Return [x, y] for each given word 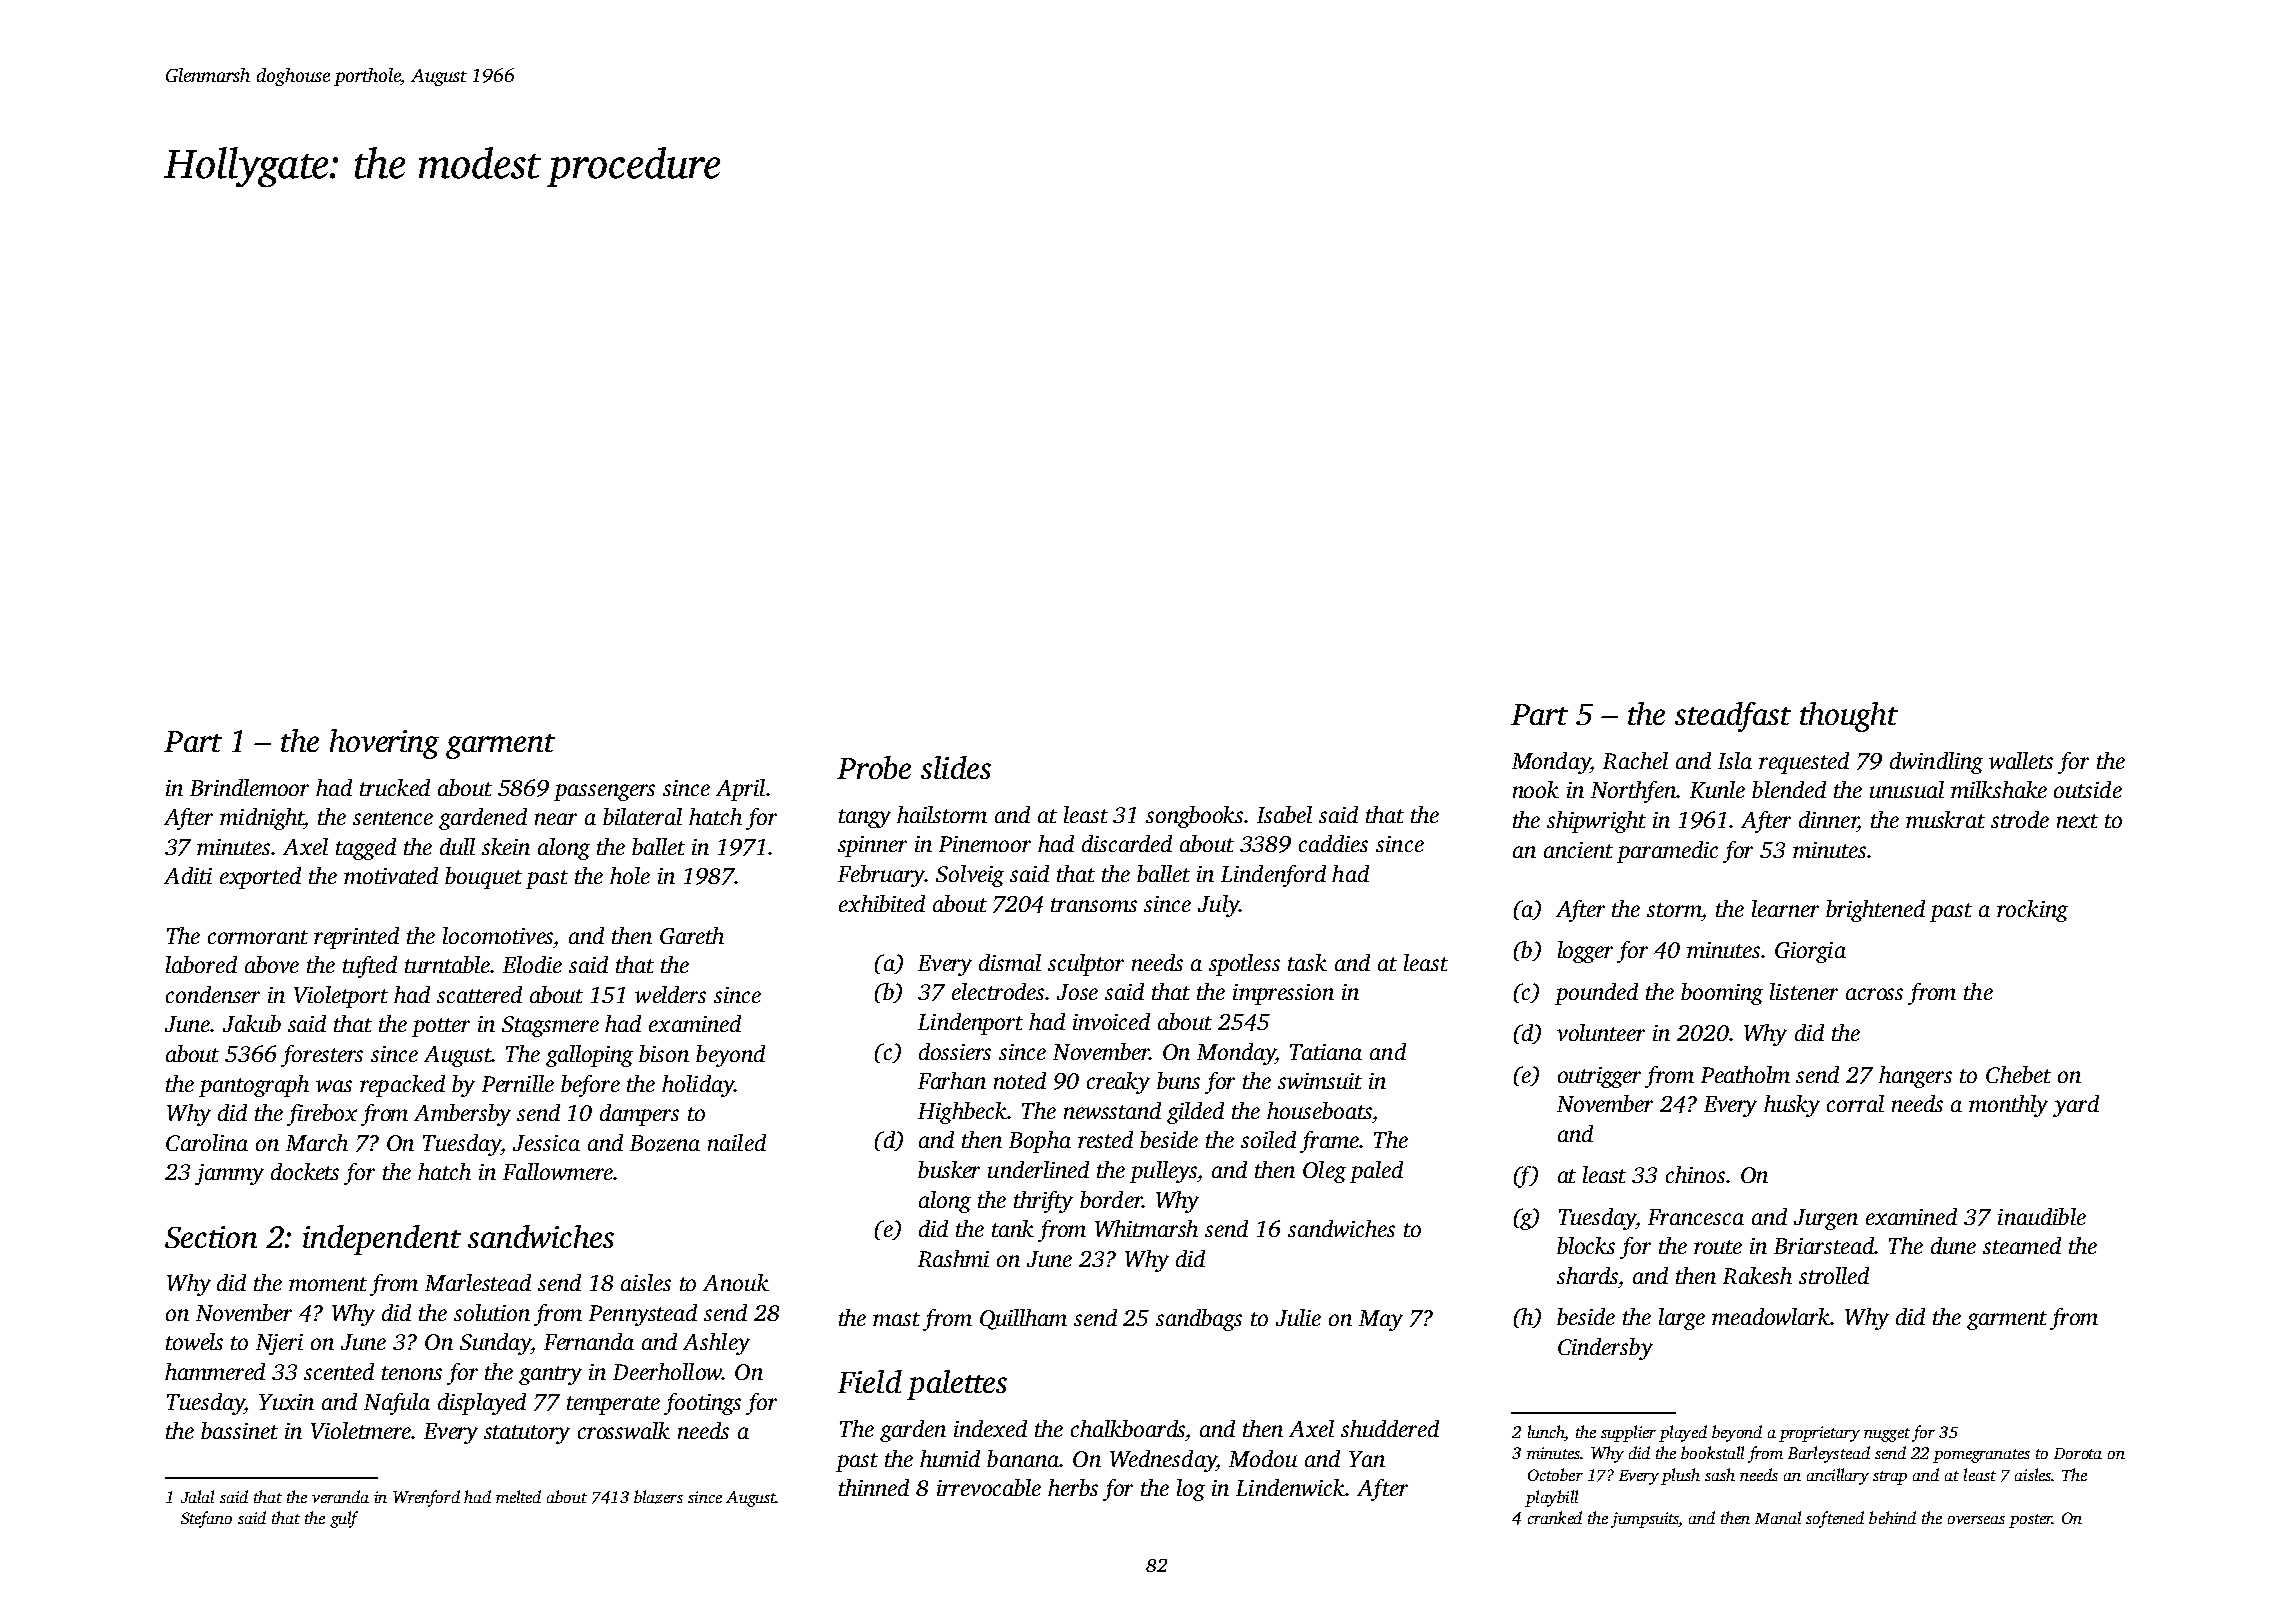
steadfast [1733, 717]
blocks [1586, 1245]
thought [1849, 717]
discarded [1127, 843]
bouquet [483, 878]
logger [1585, 952]
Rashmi [953, 1258]
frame [1329, 1142]
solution [492, 1312]
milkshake [1999, 789]
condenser [213, 994]
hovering [384, 744]
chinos [1695, 1174]
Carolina [207, 1142]
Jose [1077, 992]
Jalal [197, 1496]
